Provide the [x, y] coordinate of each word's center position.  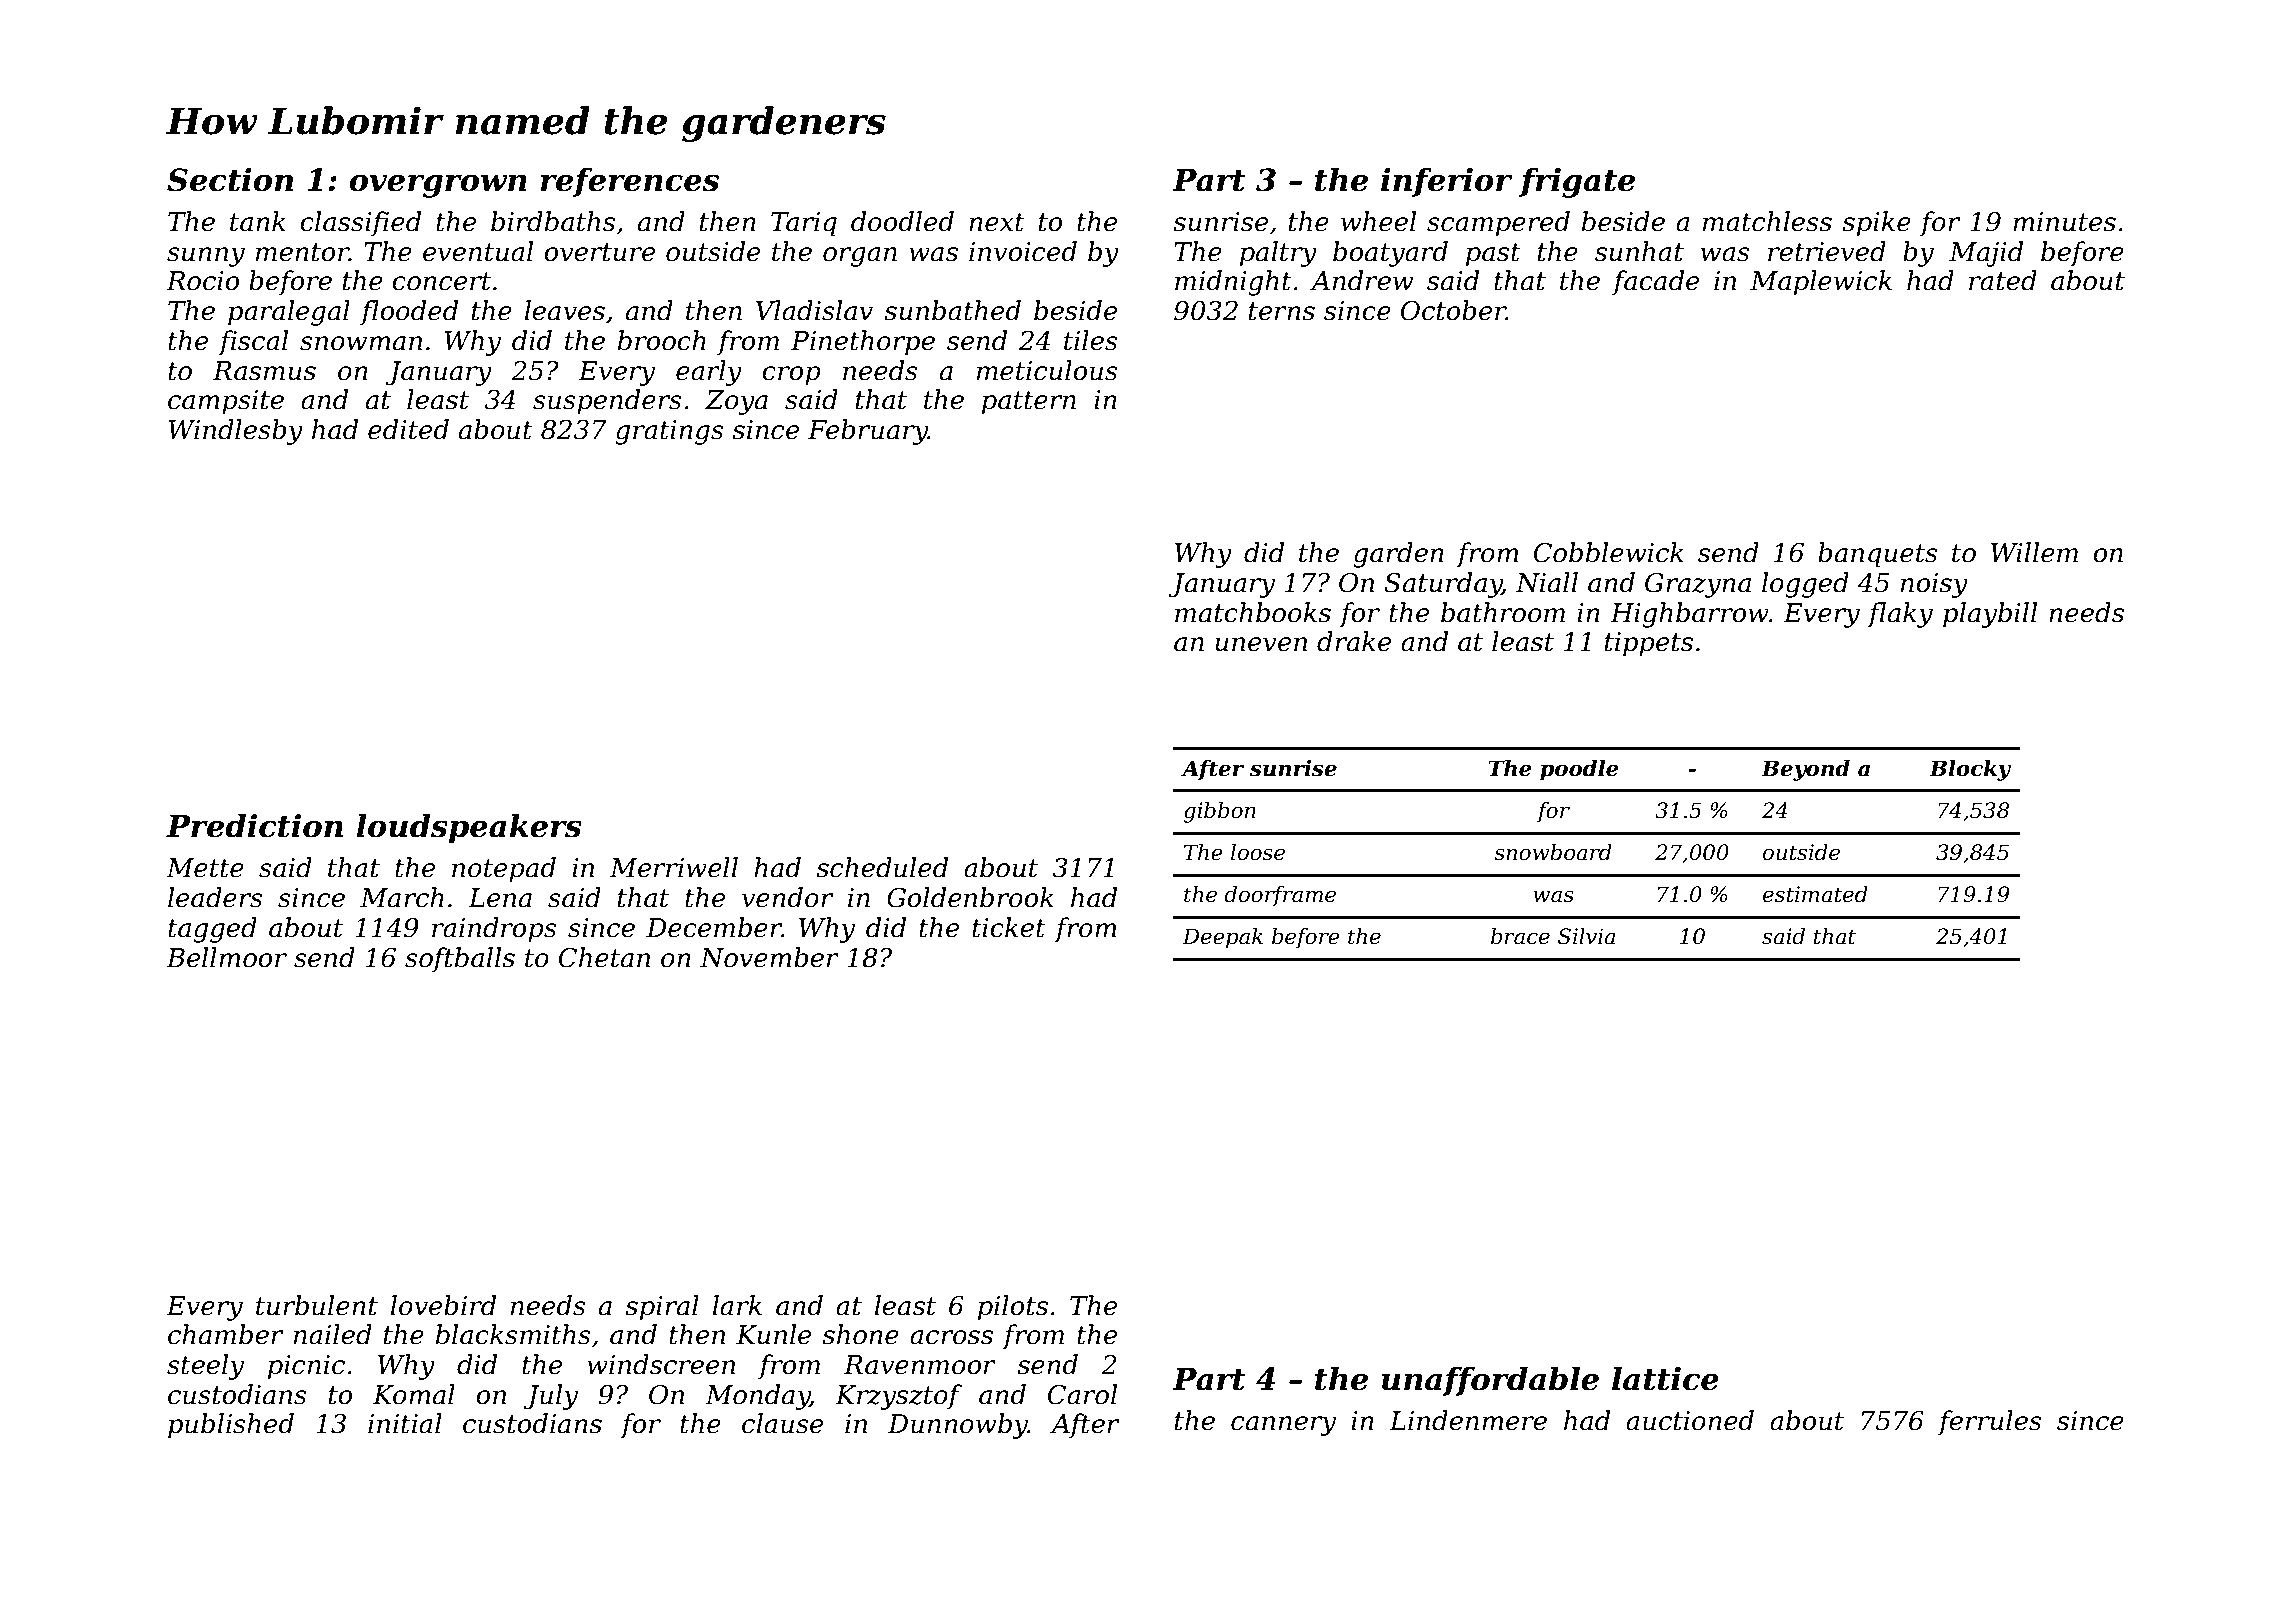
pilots [1013, 1308]
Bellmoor [226, 957]
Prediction [254, 826]
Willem [2034, 552]
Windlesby [236, 432]
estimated [1815, 894]
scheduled [882, 867]
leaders [215, 897]
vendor [787, 897]
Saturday [1443, 585]
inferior [1447, 182]
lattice [1665, 1379]
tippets [1649, 644]
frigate [1577, 183]
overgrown [438, 186]
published [231, 1426]
